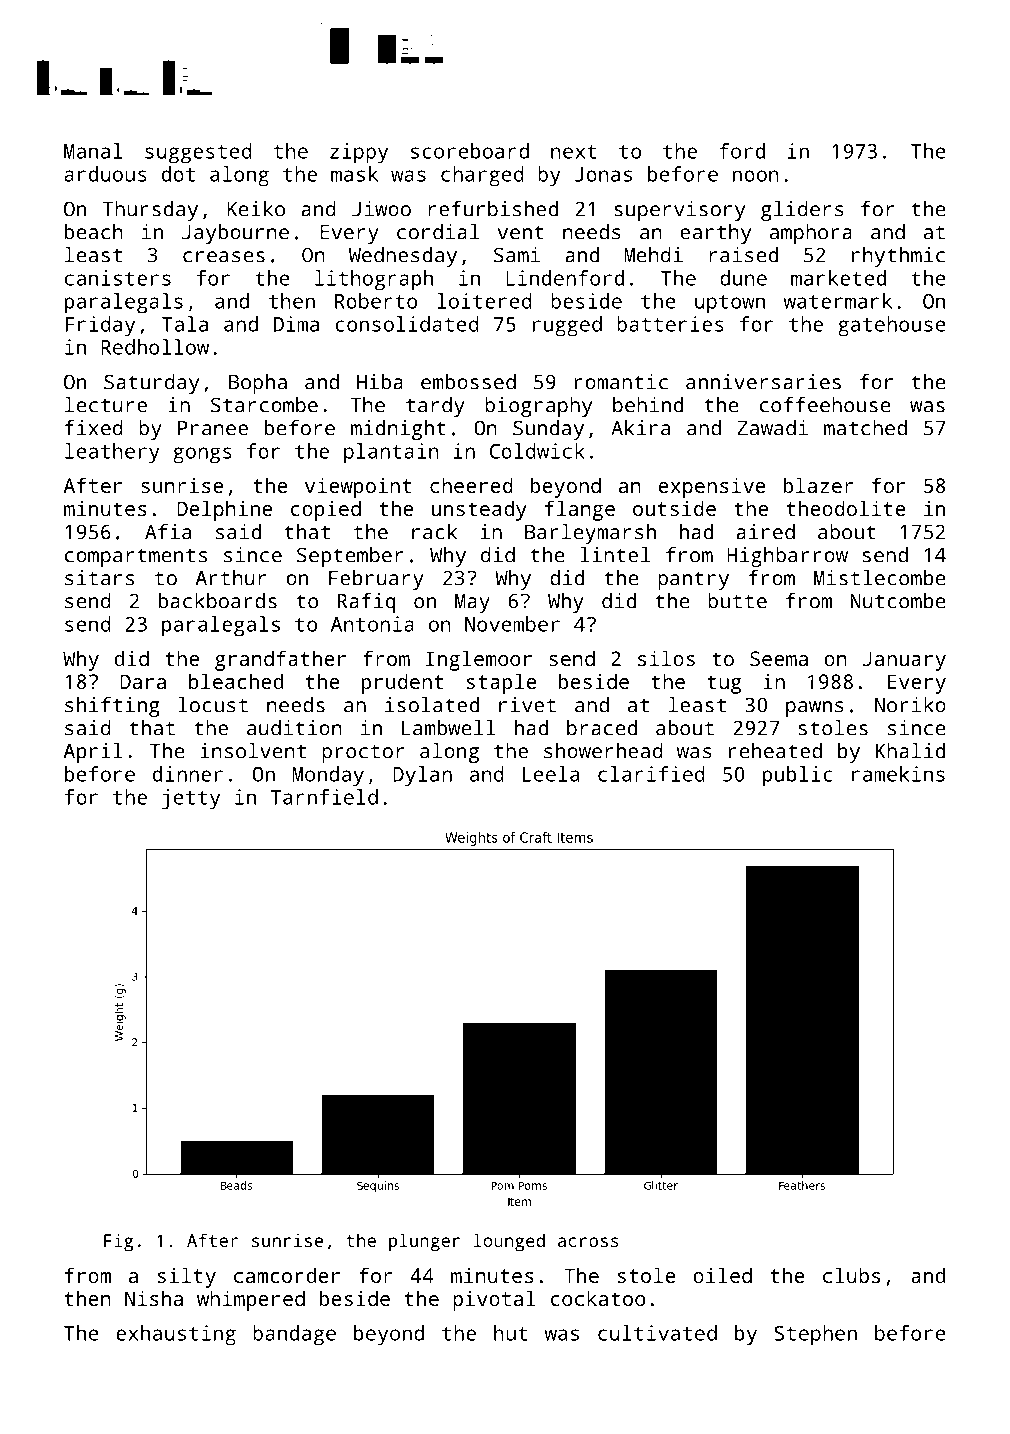  What do you see at coordinates (422, 776) in the screenshot?
I see `Dylan` at bounding box center [422, 776].
